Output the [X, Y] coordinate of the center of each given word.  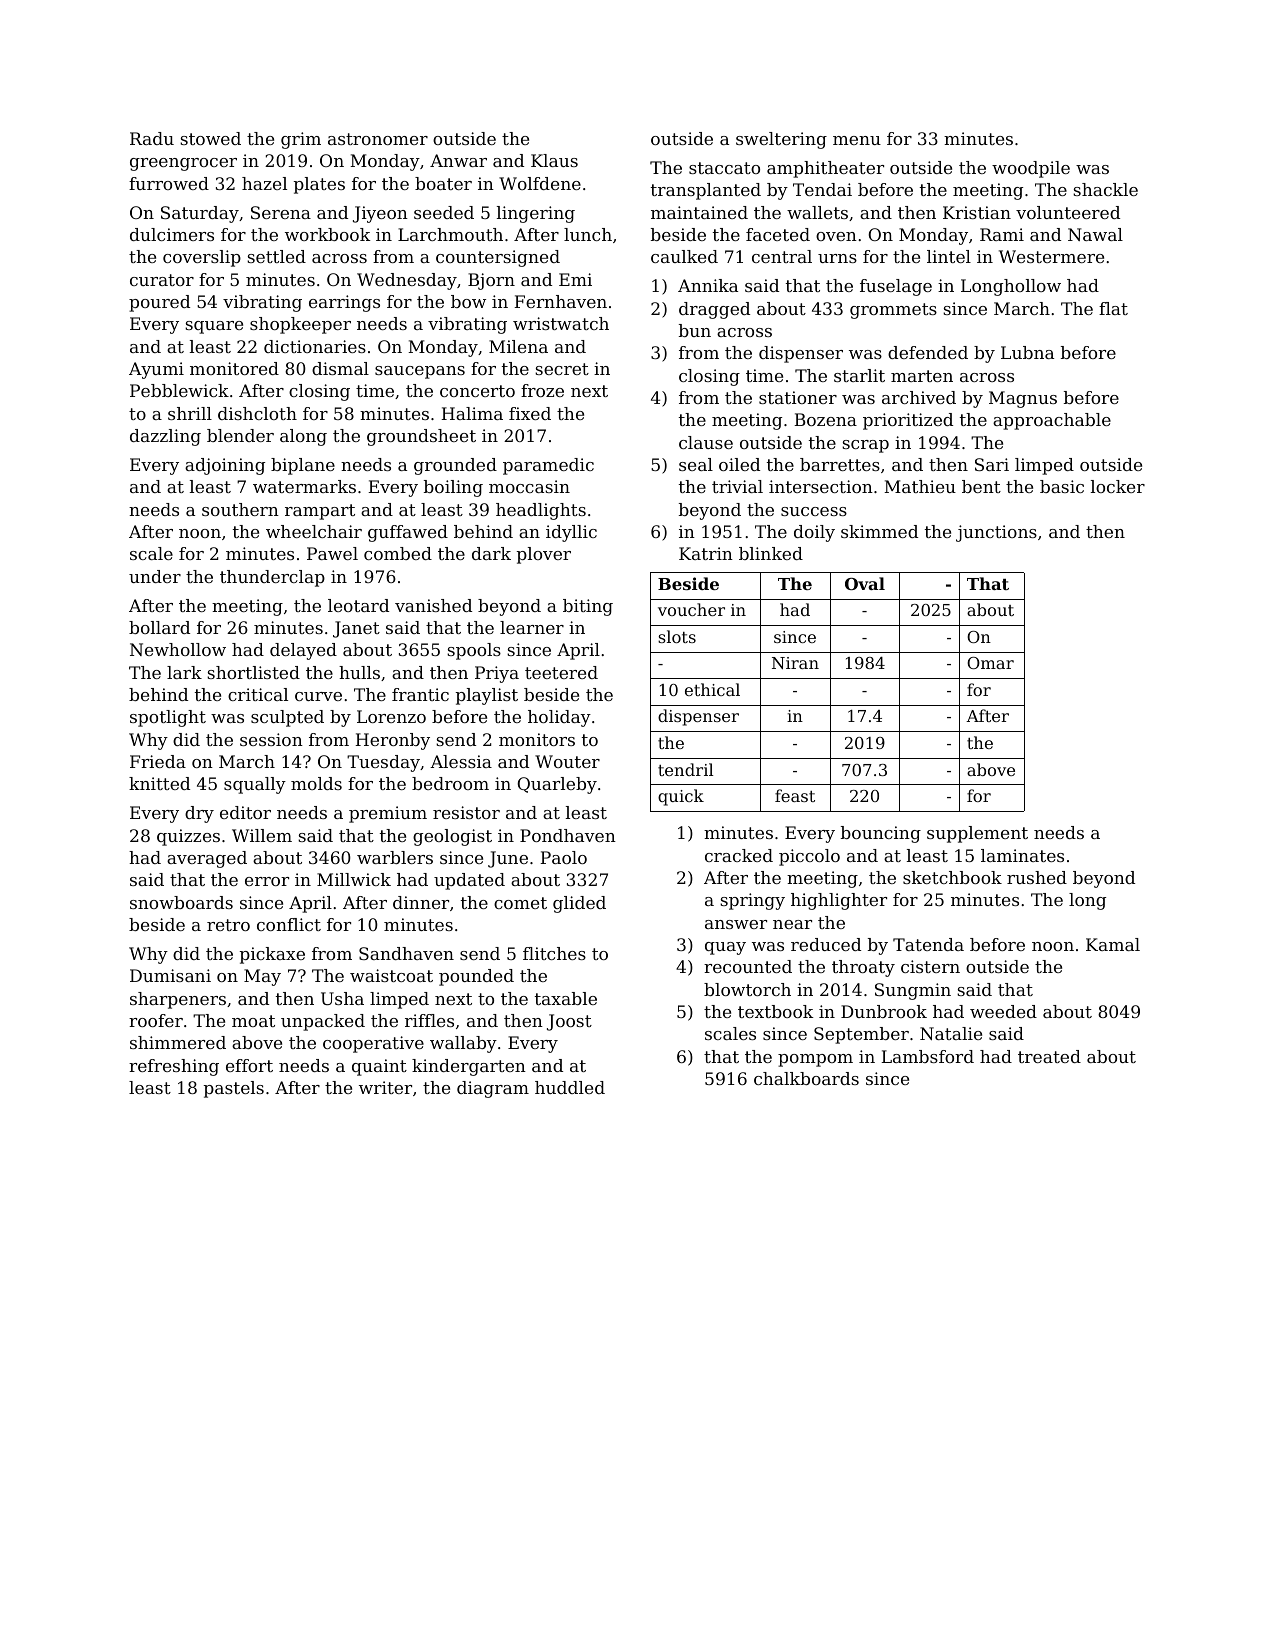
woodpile [1031, 169]
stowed [210, 138]
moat [253, 1021]
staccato [724, 168]
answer [736, 924]
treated [1049, 1056]
